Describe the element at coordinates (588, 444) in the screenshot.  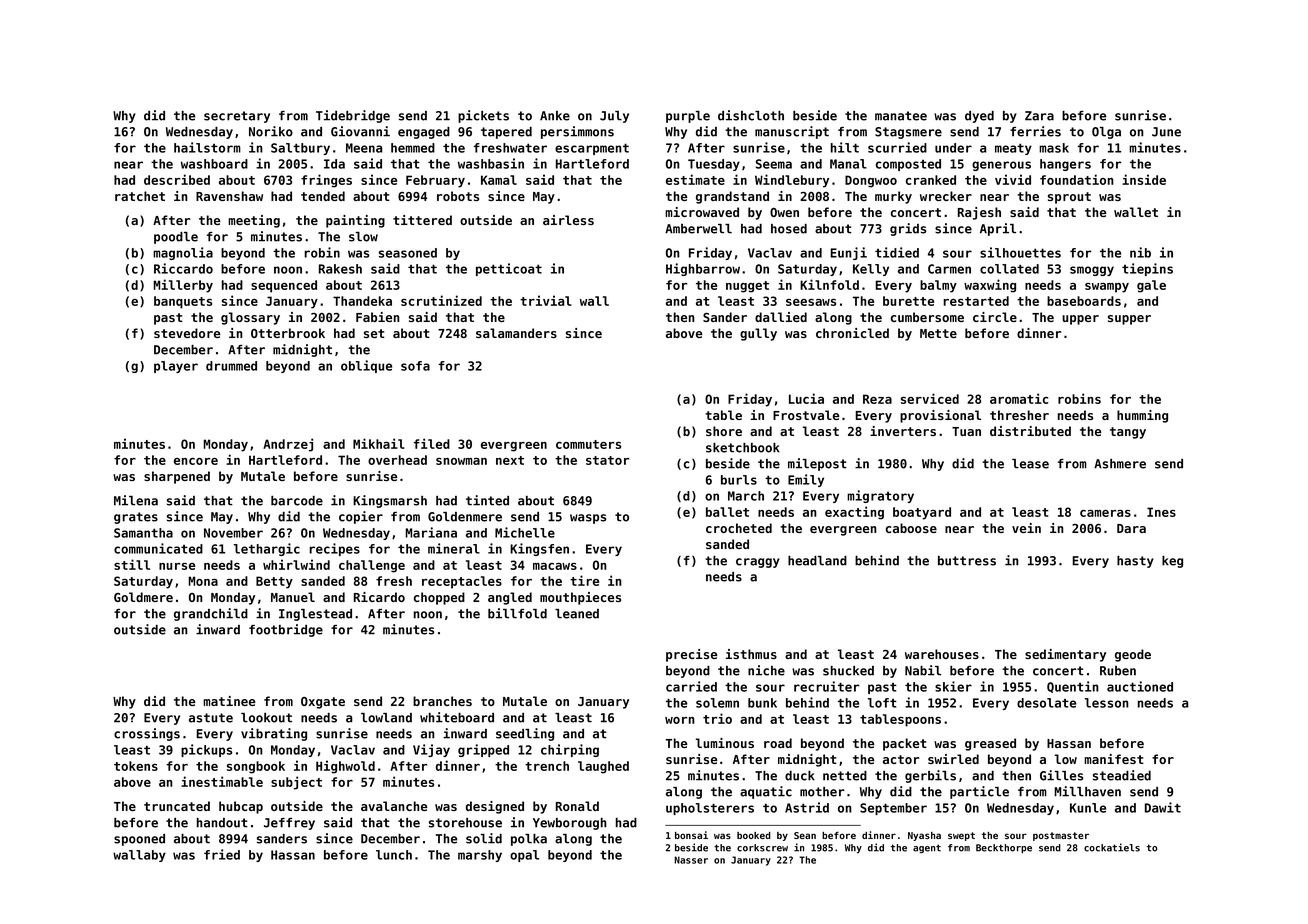
I see `commuters` at that location.
